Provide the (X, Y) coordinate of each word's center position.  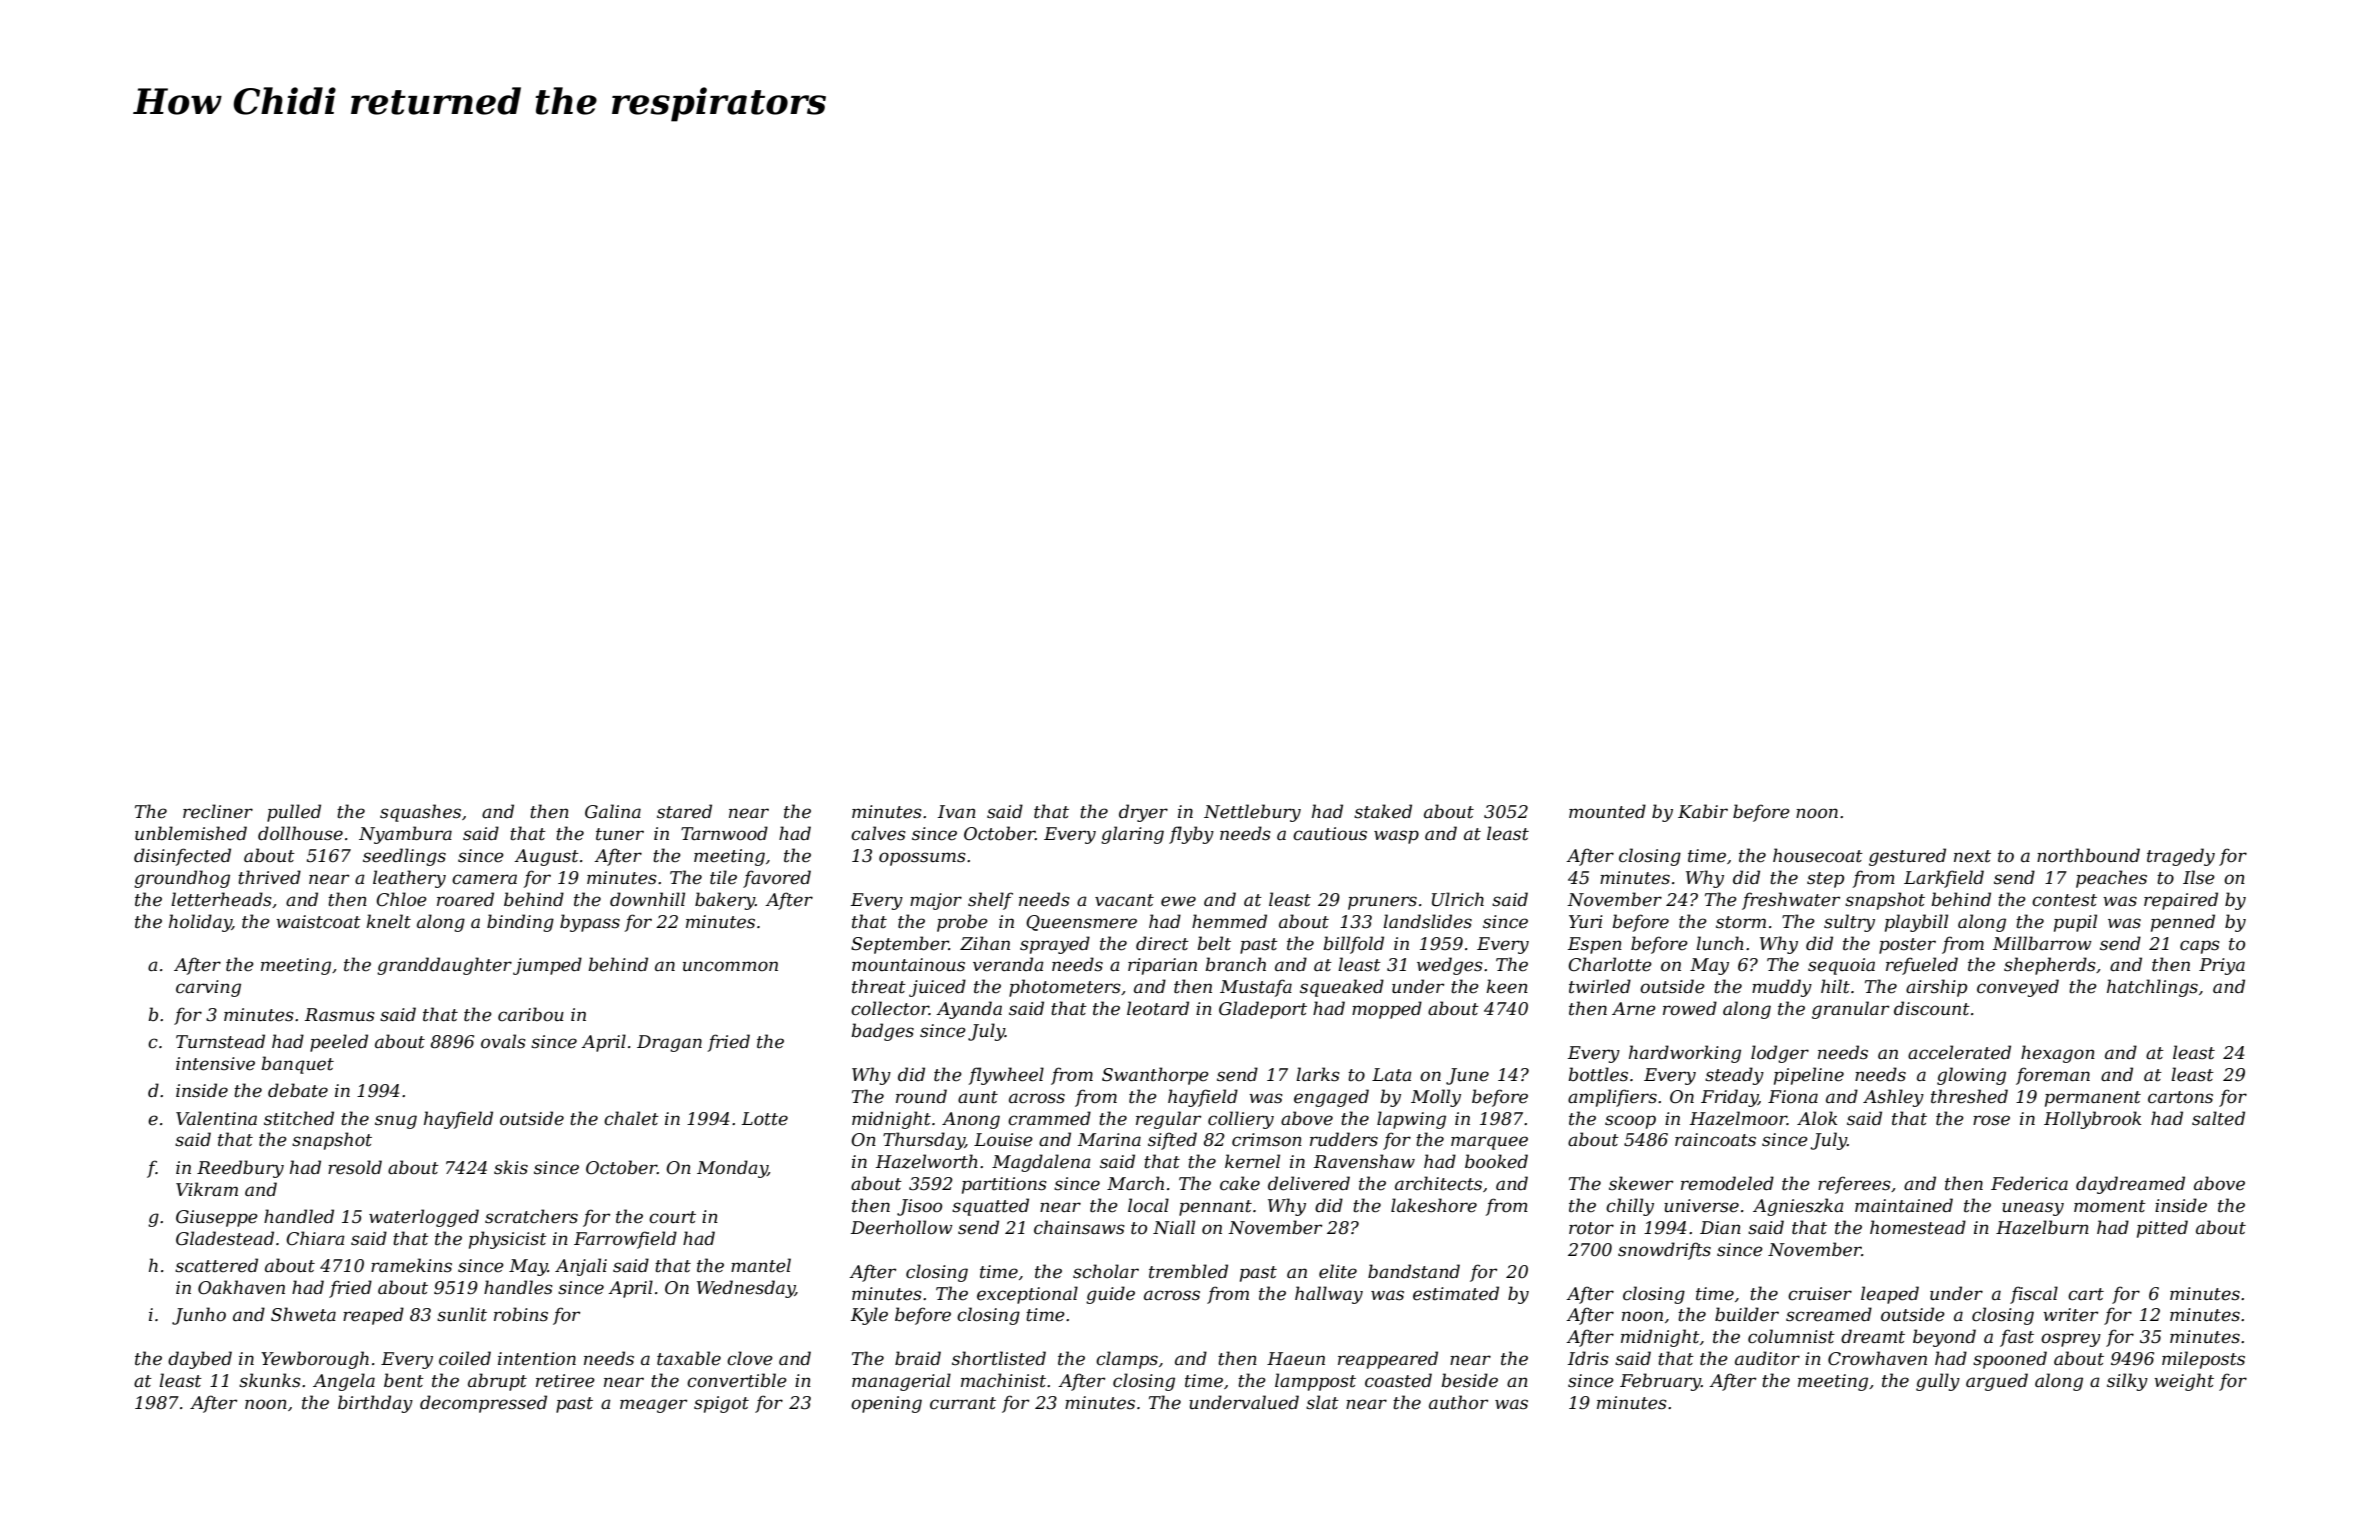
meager (653, 1406)
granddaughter (444, 966)
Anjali (581, 1267)
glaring (1132, 835)
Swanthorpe (1155, 1076)
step (1825, 880)
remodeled (1727, 1183)
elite (1338, 1271)
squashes (420, 813)
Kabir (1703, 811)
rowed (1690, 1008)
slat (1322, 1402)
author (1458, 1402)
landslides (1427, 921)
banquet (297, 1065)
